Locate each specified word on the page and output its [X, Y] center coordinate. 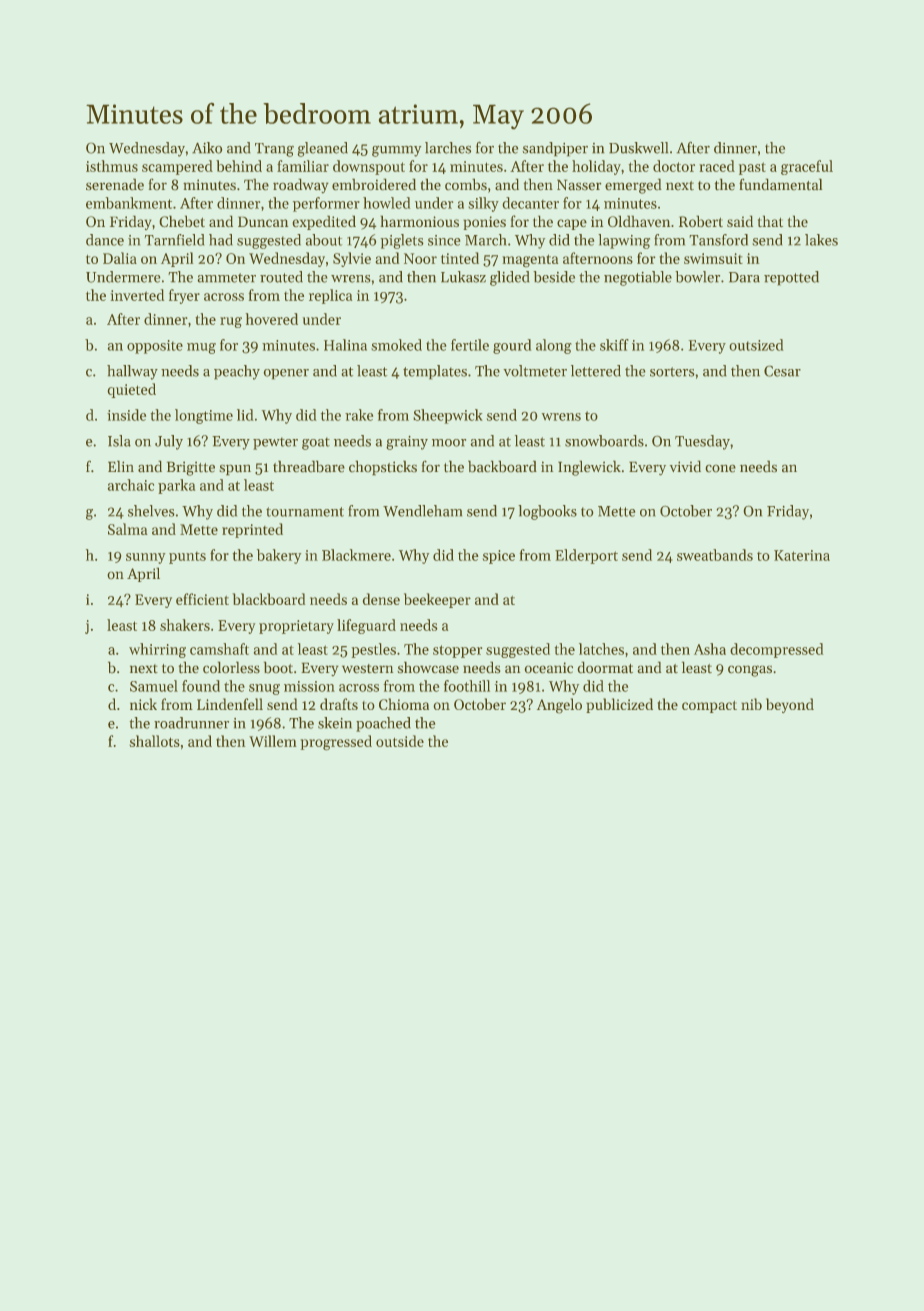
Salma [128, 529]
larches [448, 148]
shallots [155, 741]
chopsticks [383, 468]
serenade [115, 184]
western [367, 668]
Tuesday [702, 442]
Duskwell [638, 148]
